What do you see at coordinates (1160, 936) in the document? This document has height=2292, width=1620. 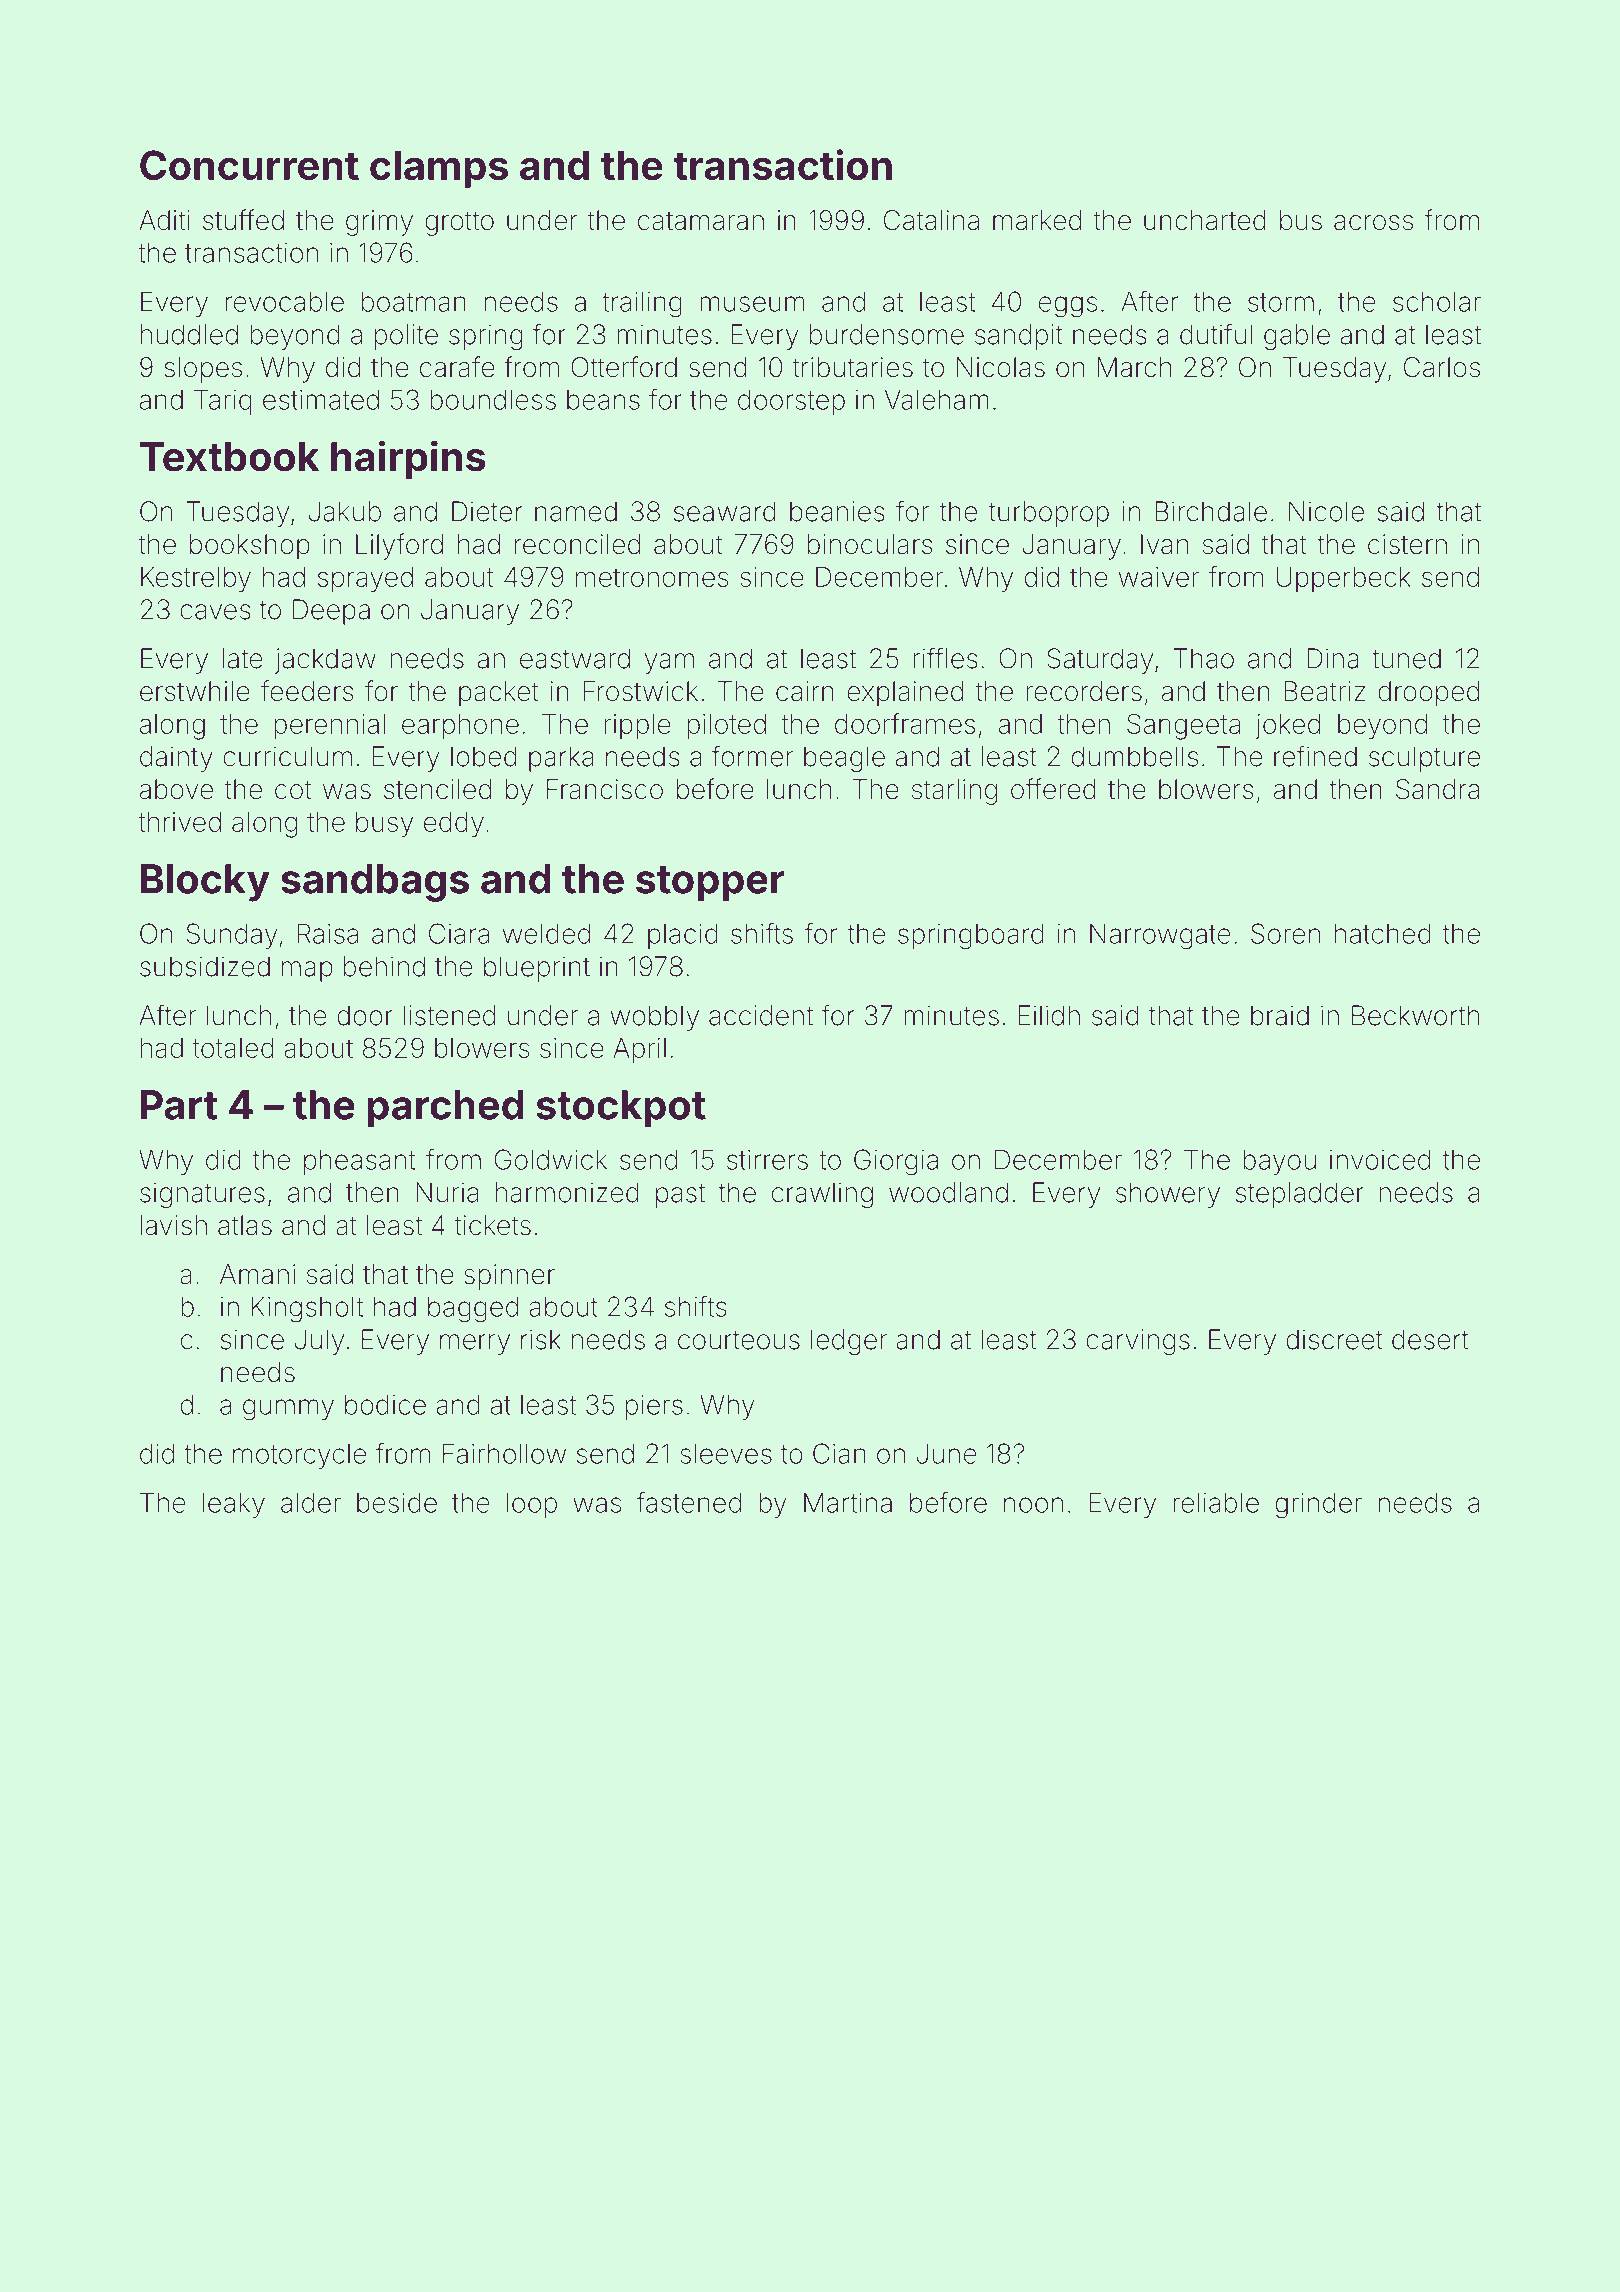 I see `Narrowgate` at bounding box center [1160, 936].
